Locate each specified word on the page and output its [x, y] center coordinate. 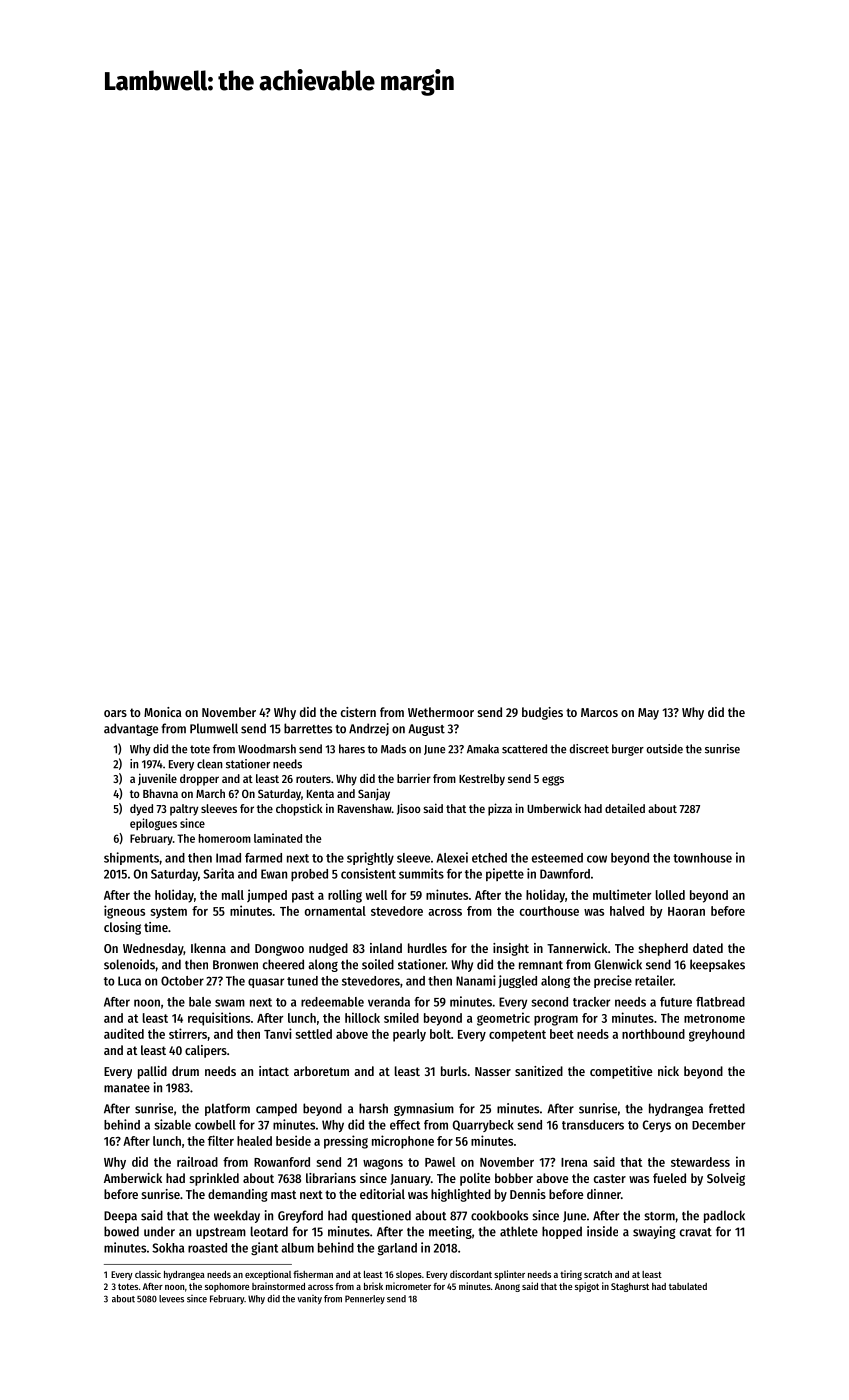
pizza [500, 809]
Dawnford [565, 874]
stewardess [700, 1162]
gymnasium [424, 1109]
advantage [131, 729]
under [159, 1231]
